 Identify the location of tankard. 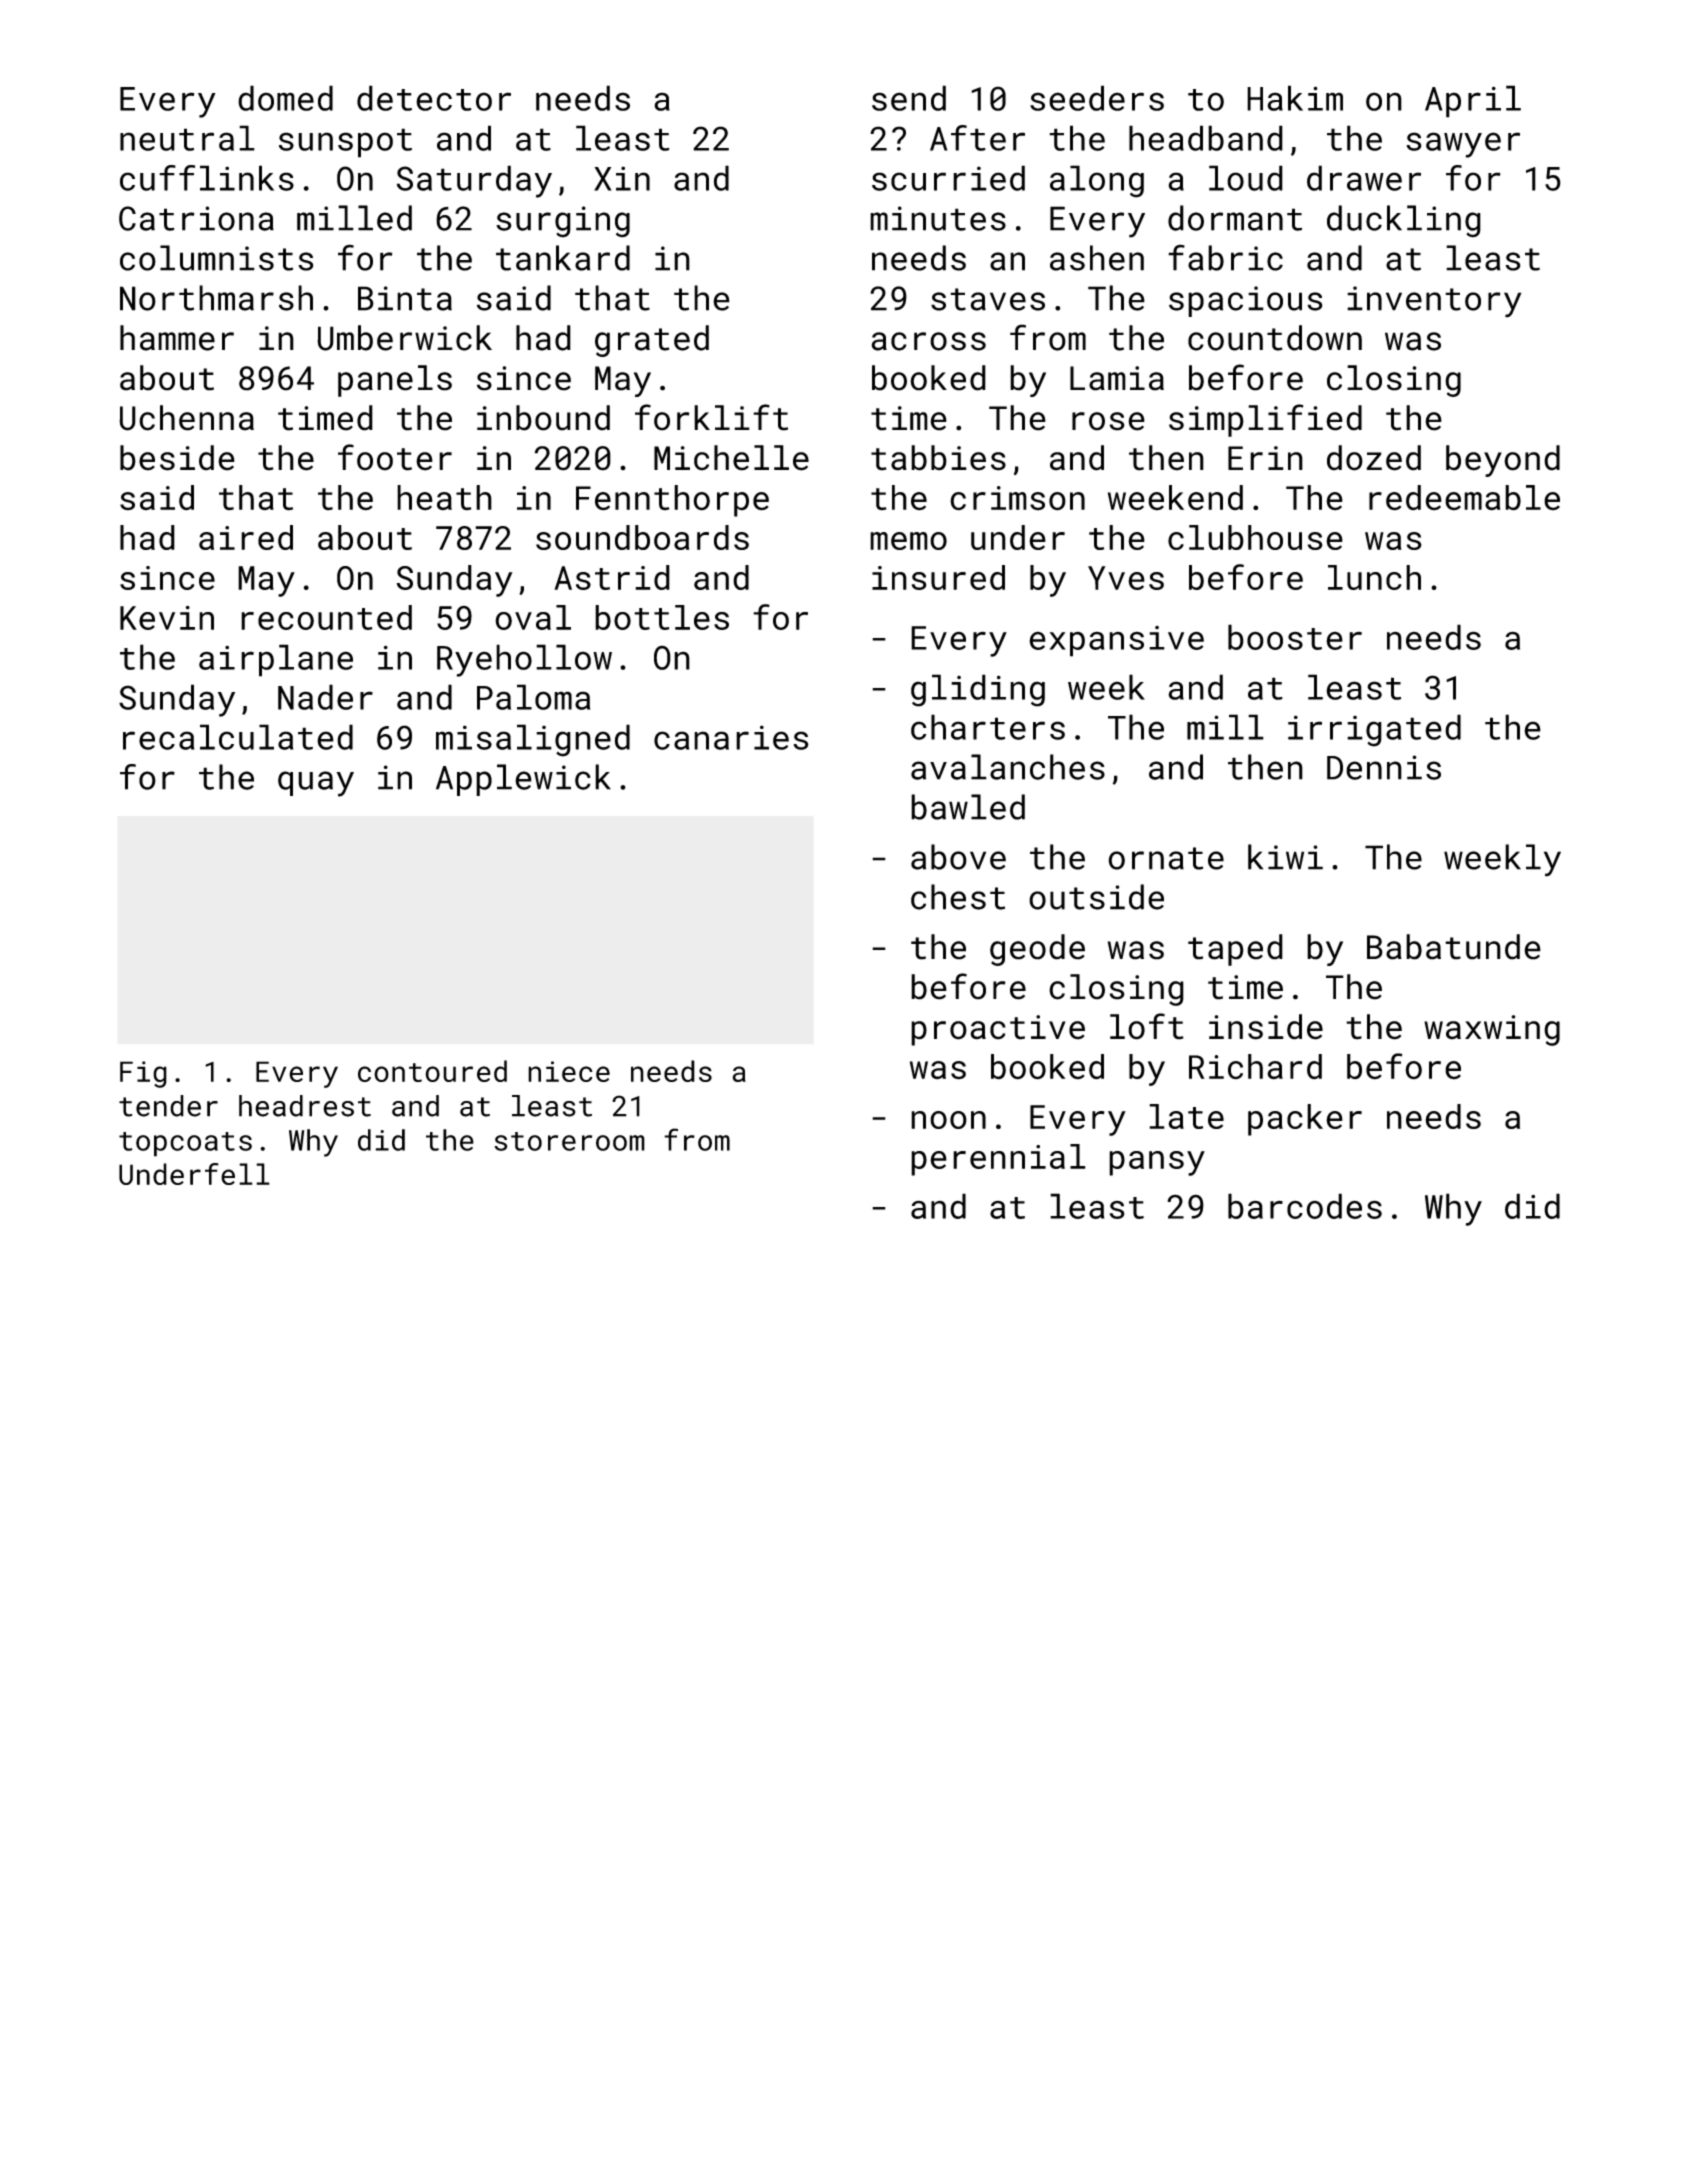
(563, 258).
